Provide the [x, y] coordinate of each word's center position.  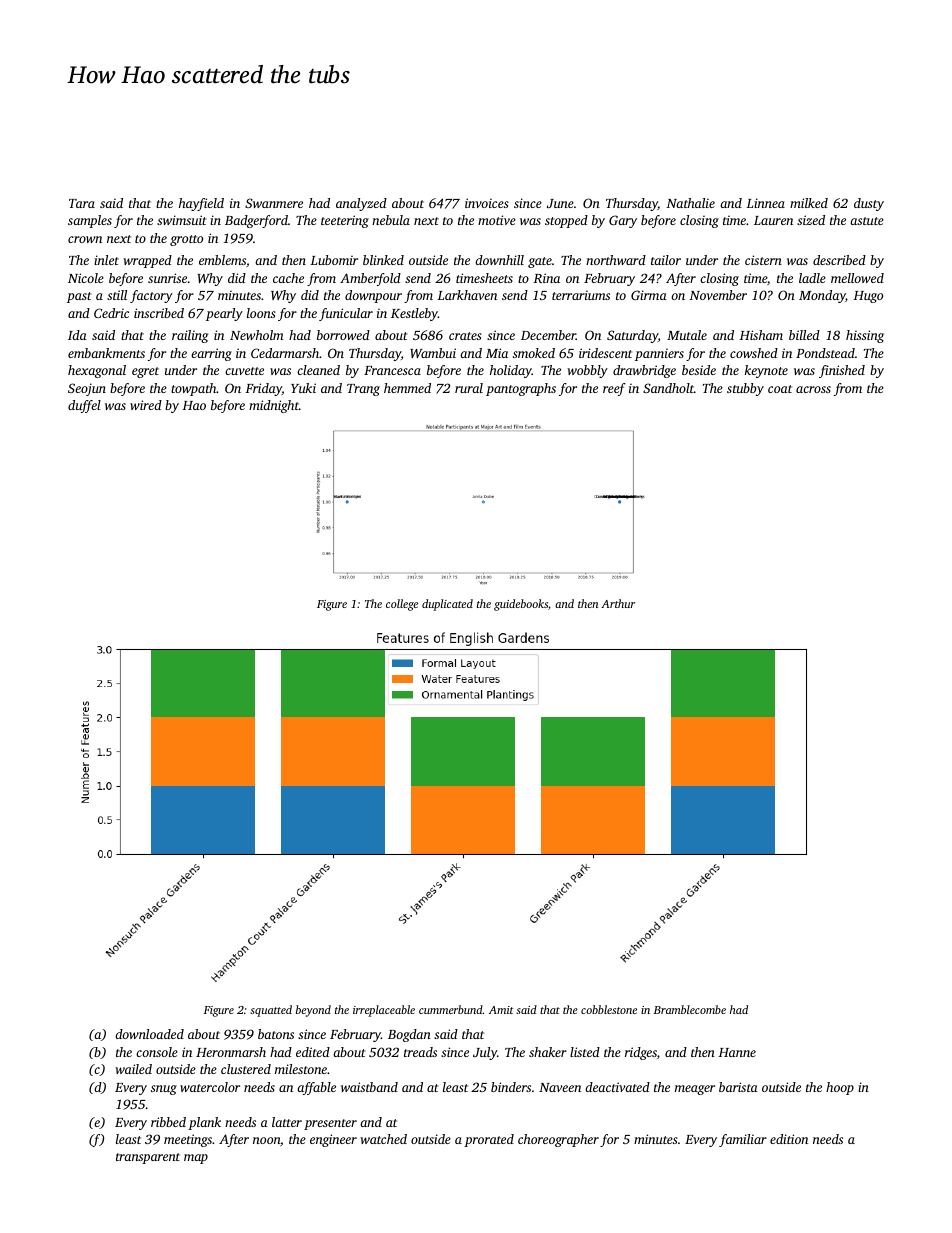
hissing [865, 336]
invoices [487, 203]
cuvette [244, 371]
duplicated [447, 605]
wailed [133, 1069]
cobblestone [609, 1009]
